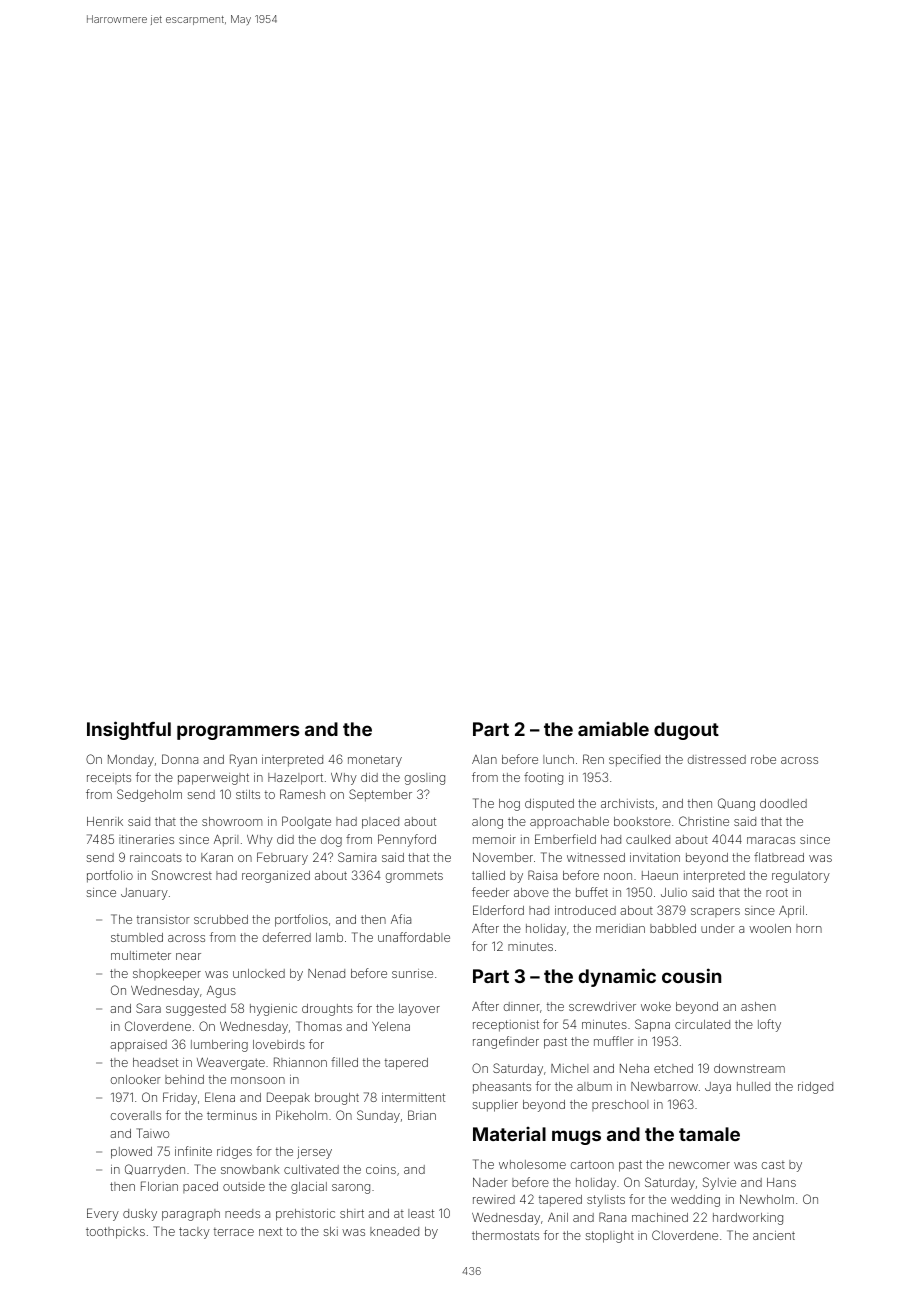 The width and height of the screenshot is (924, 1308). I want to click on disputed, so click(549, 805).
